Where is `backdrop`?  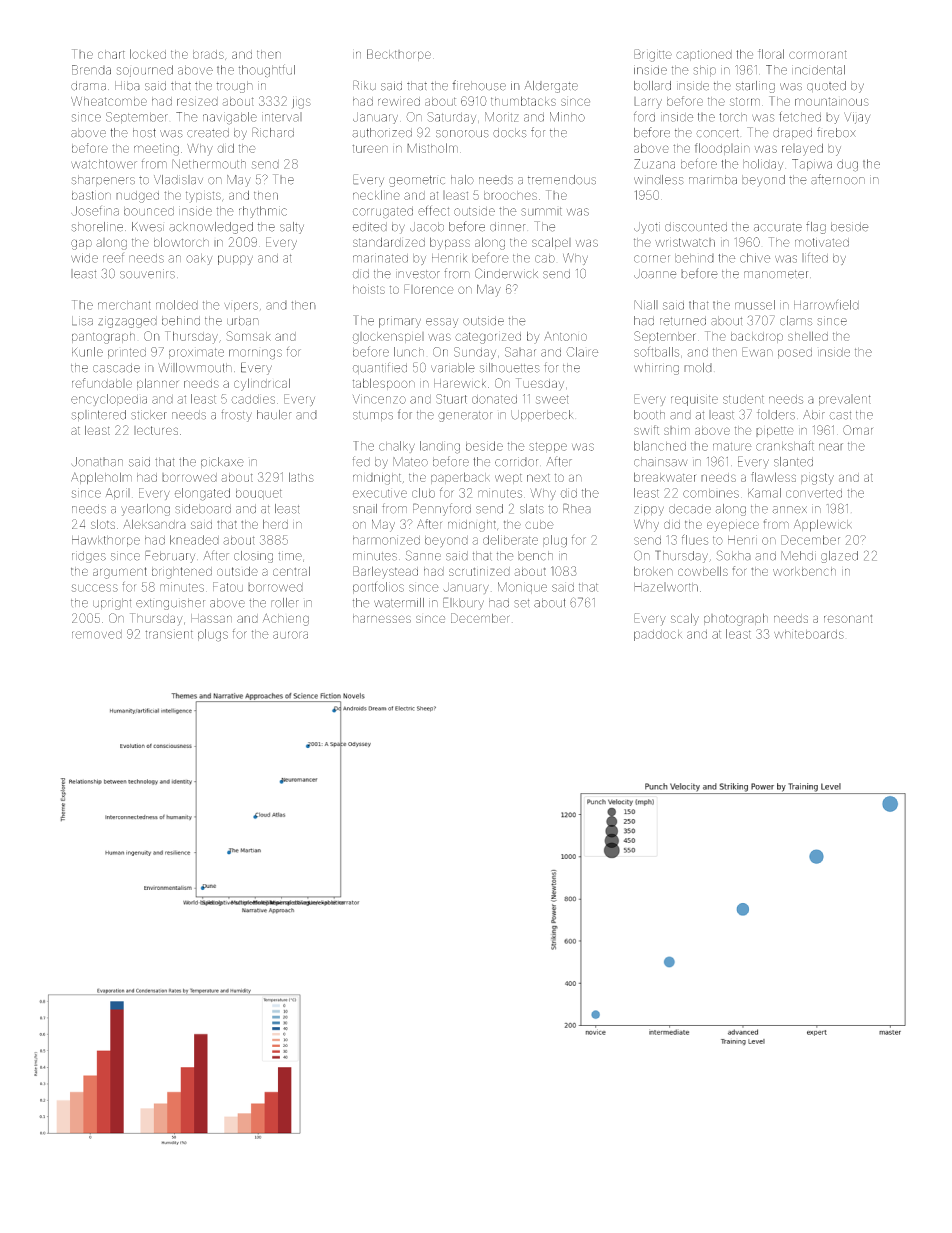 backdrop is located at coordinates (757, 337).
